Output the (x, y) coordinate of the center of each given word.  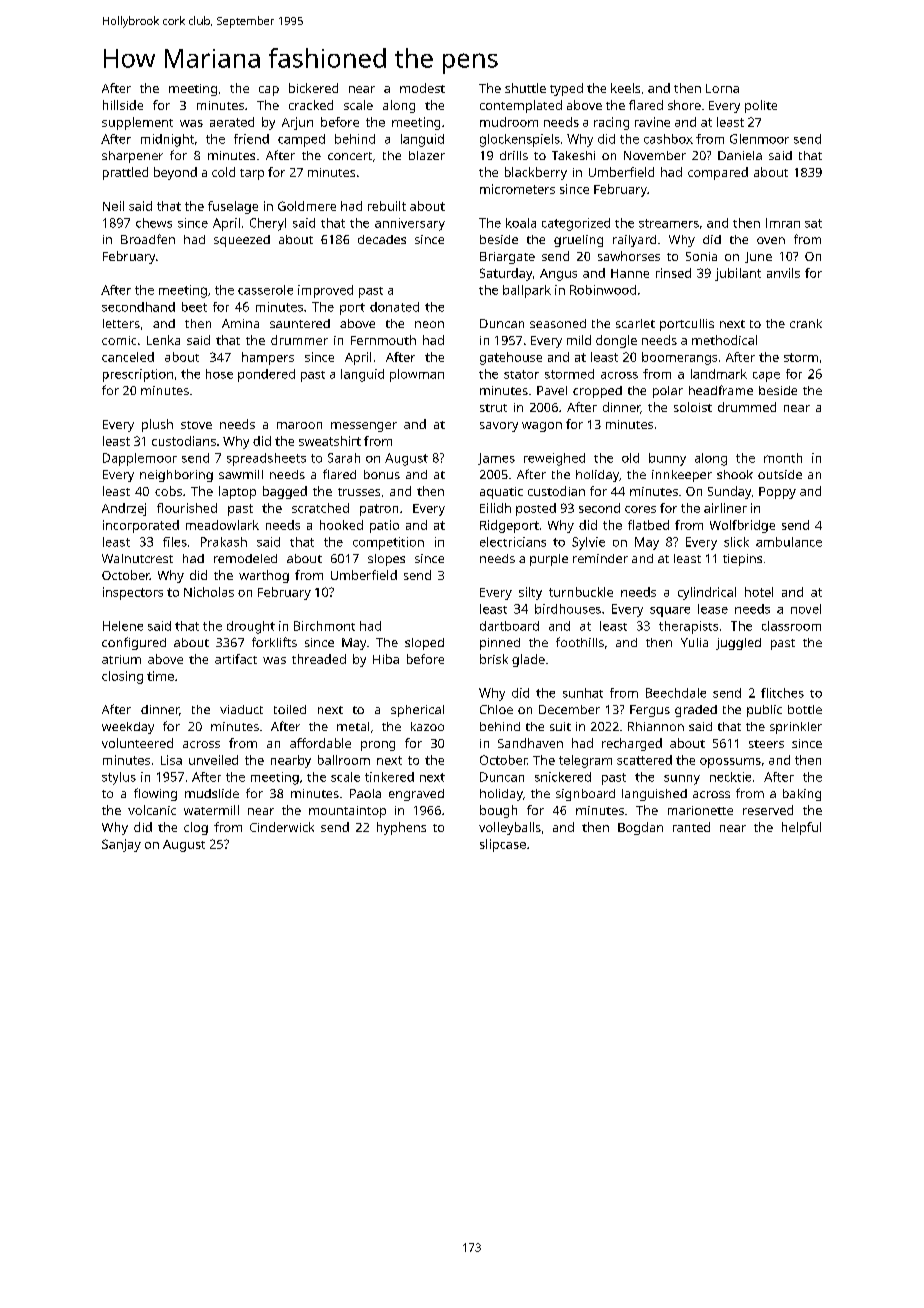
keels (625, 88)
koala (521, 223)
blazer (427, 155)
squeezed (242, 241)
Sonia (701, 256)
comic (119, 340)
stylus (119, 778)
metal (353, 726)
